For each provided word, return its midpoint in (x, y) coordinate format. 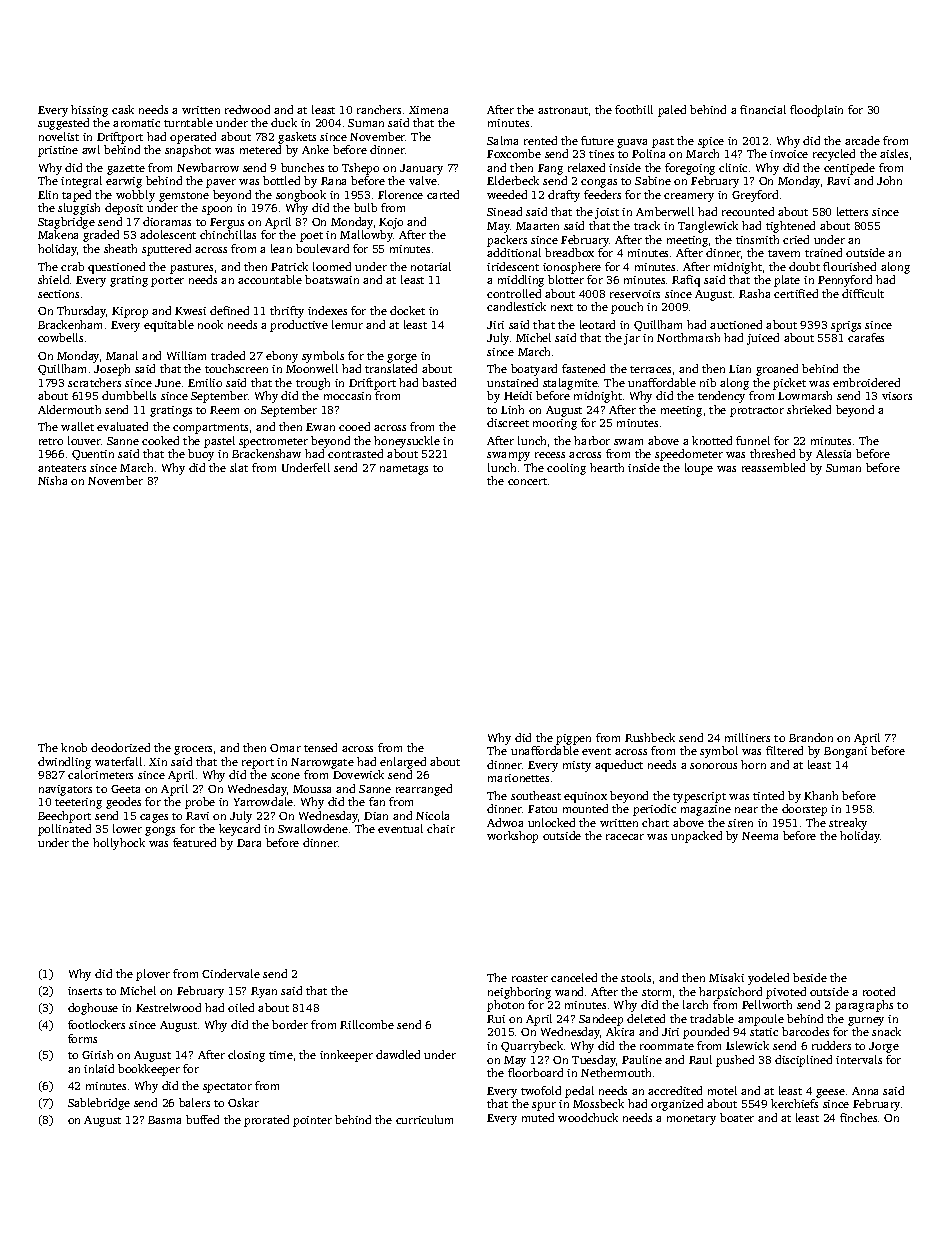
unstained (512, 382)
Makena (58, 234)
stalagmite (570, 384)
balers (194, 1102)
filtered (784, 750)
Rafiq (686, 281)
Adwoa (505, 822)
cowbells (60, 337)
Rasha (754, 293)
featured (194, 842)
